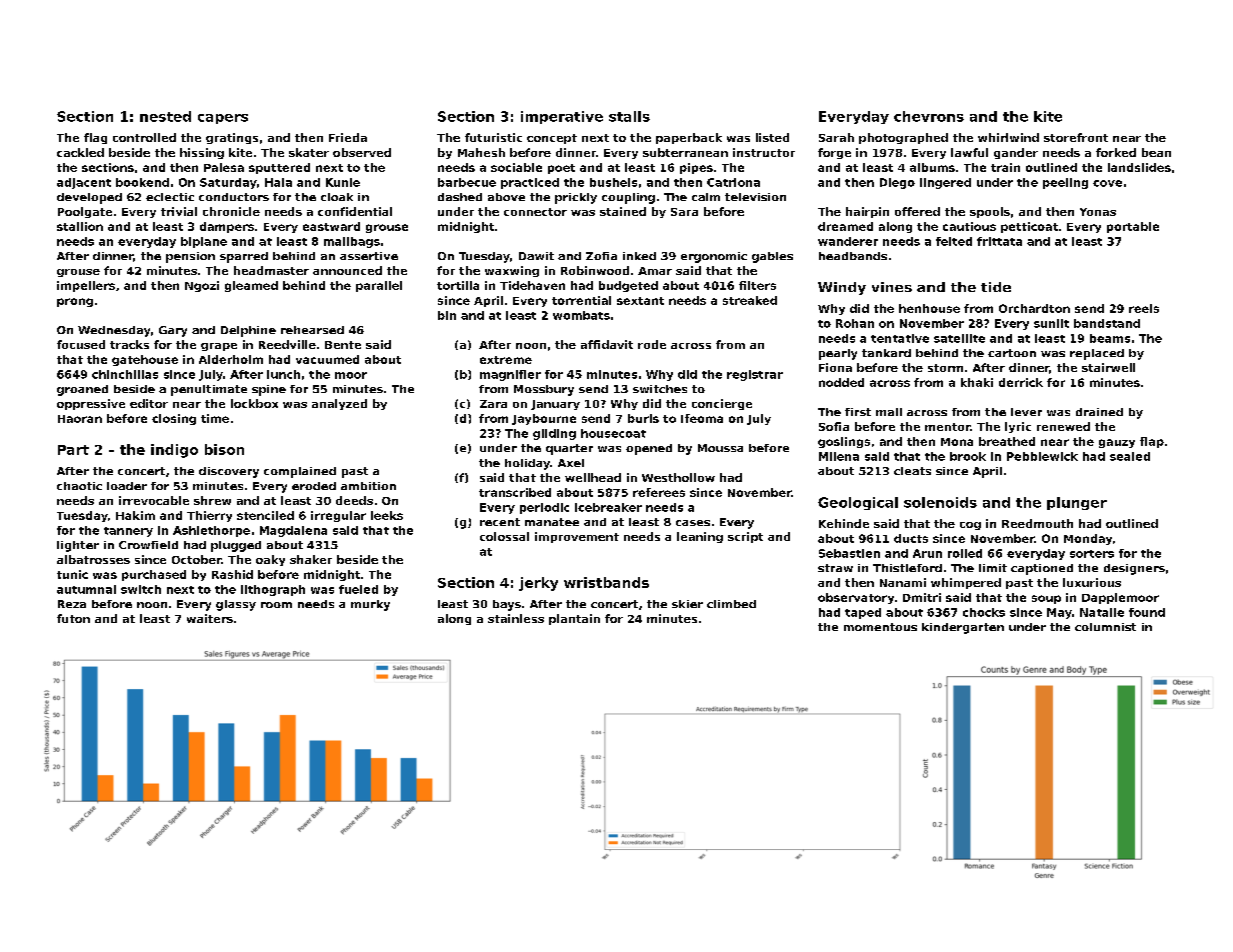 The height and width of the page is (952, 1233). Describe the element at coordinates (72, 604) in the page. I see `Reza` at that location.
